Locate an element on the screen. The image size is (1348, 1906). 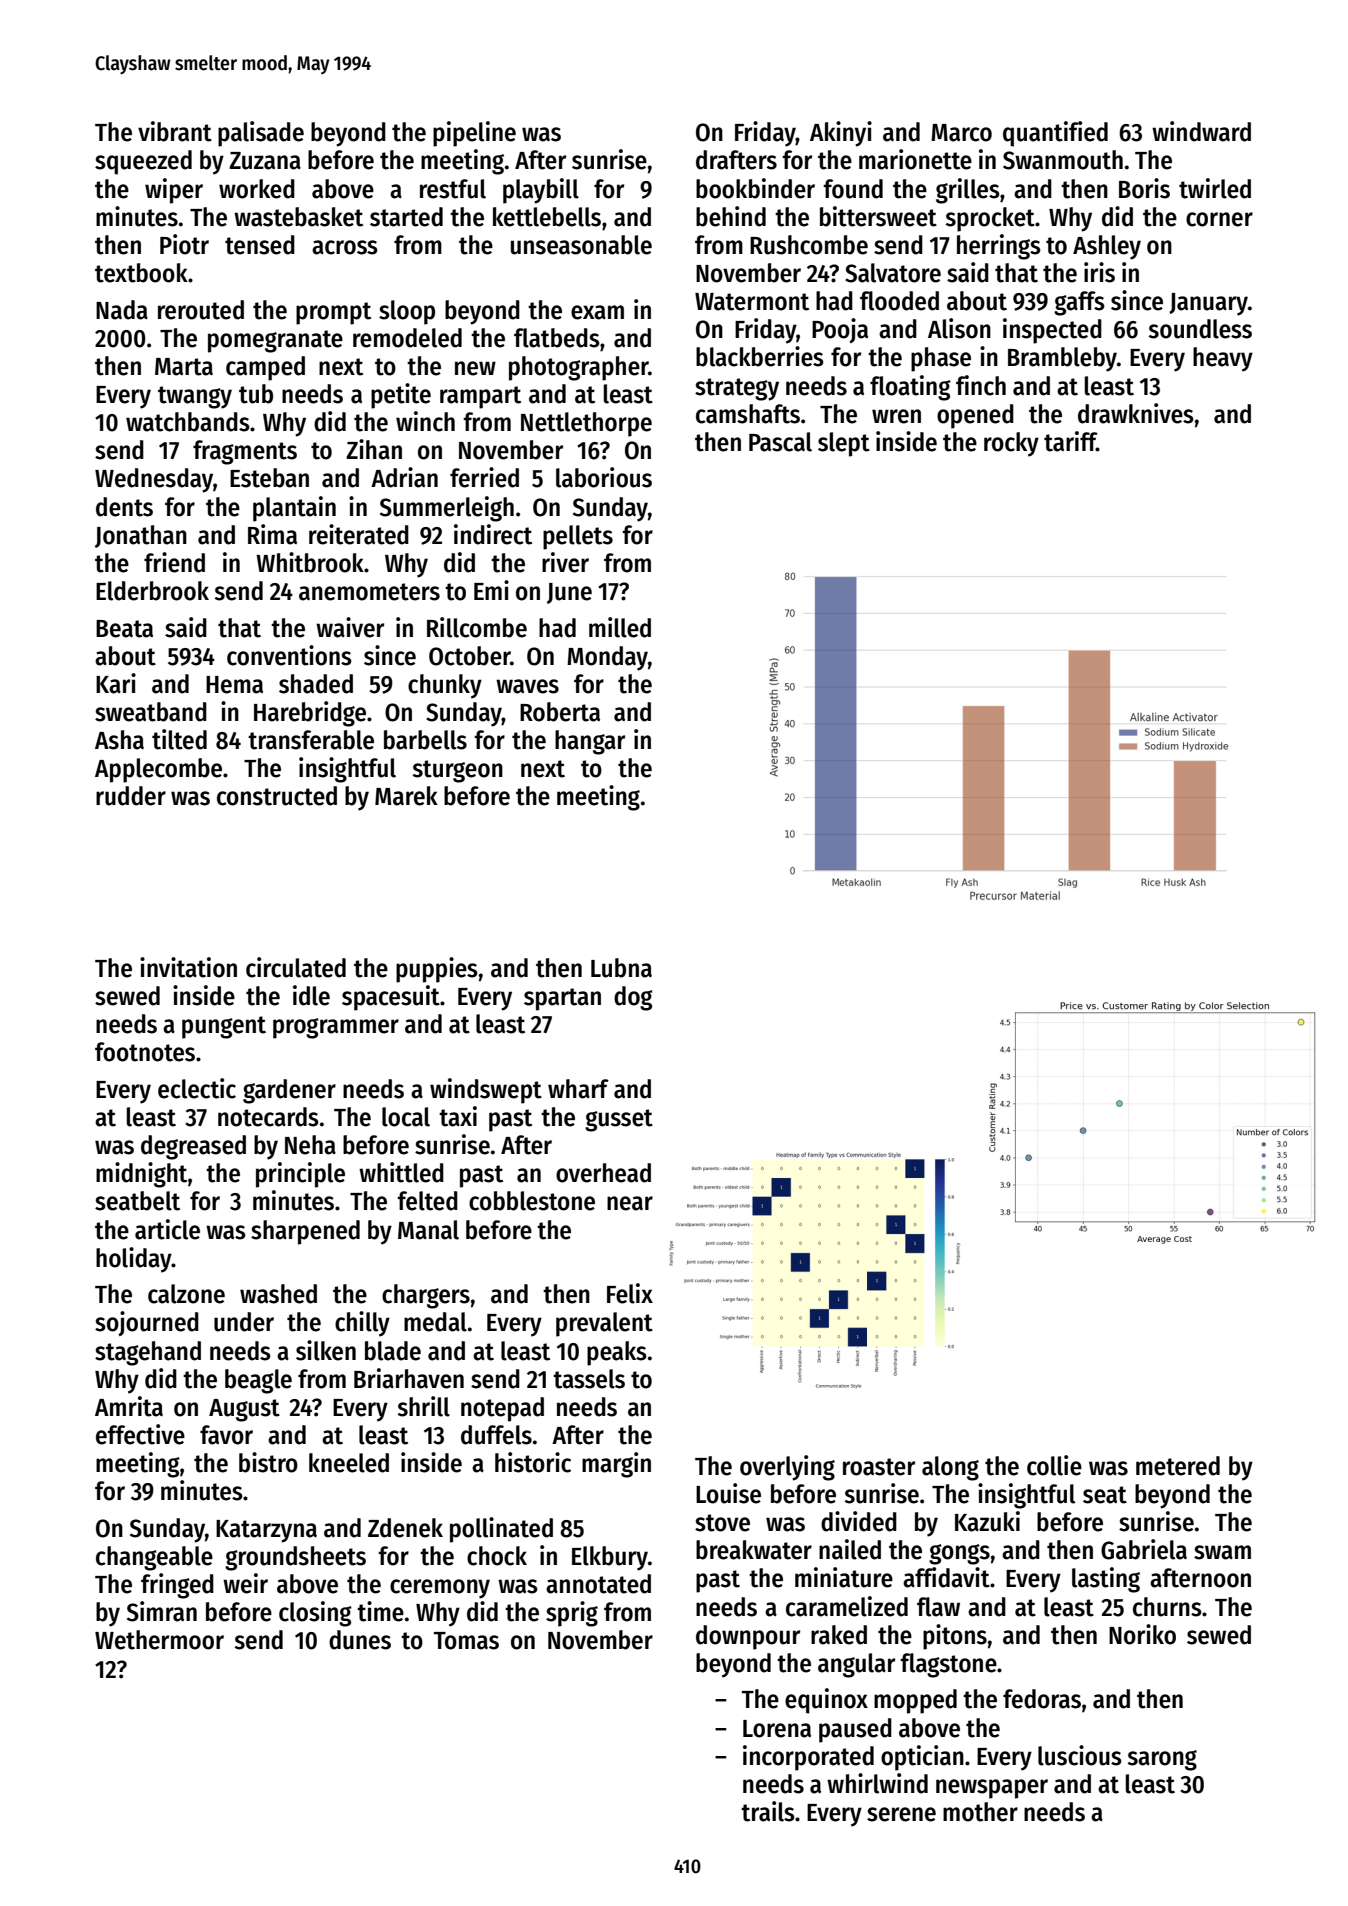
metered is located at coordinates (1178, 1466).
